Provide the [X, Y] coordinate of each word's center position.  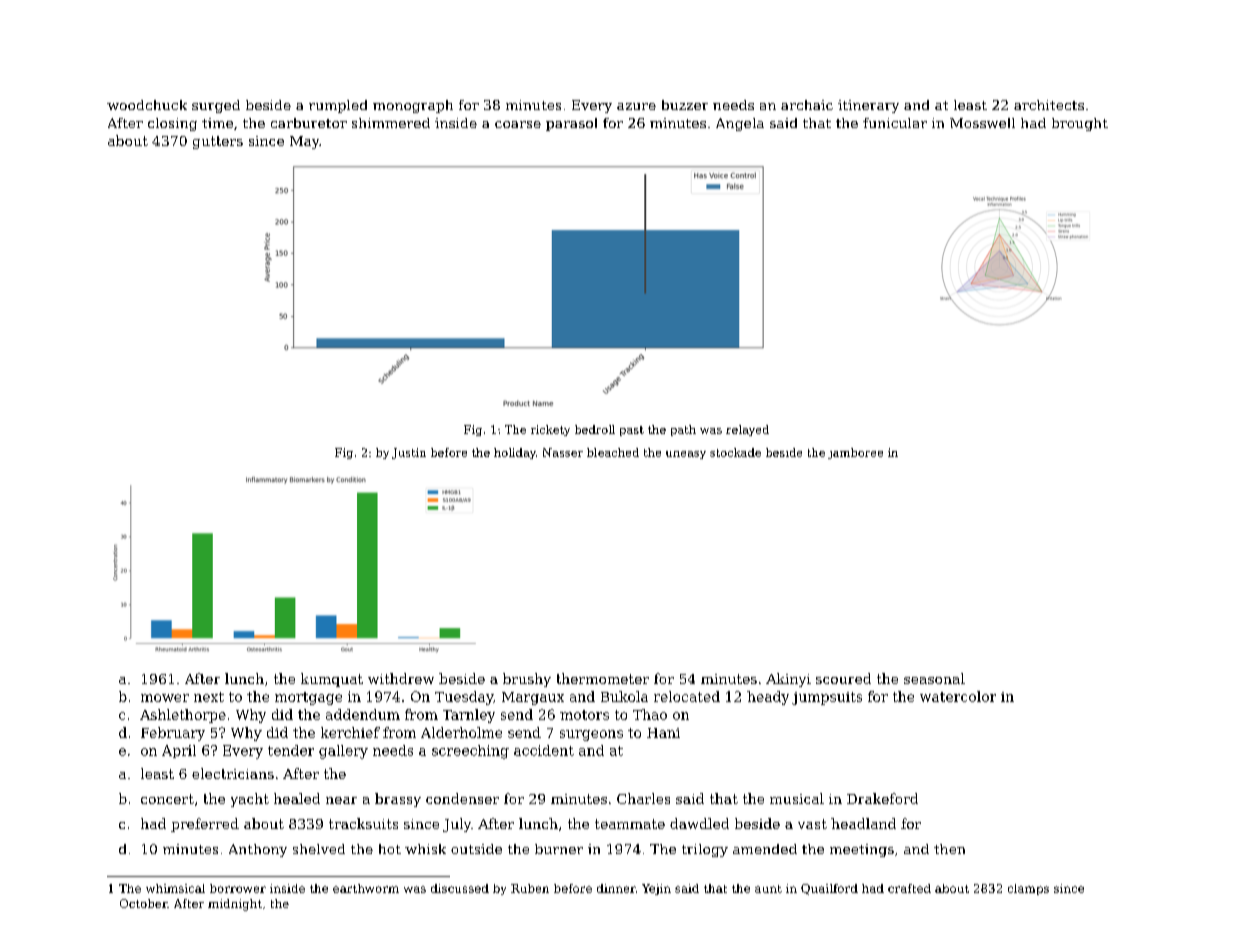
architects [1049, 105]
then [949, 849]
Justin [409, 453]
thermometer [603, 678]
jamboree [855, 453]
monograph [413, 106]
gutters [218, 142]
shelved [319, 849]
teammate [630, 824]
